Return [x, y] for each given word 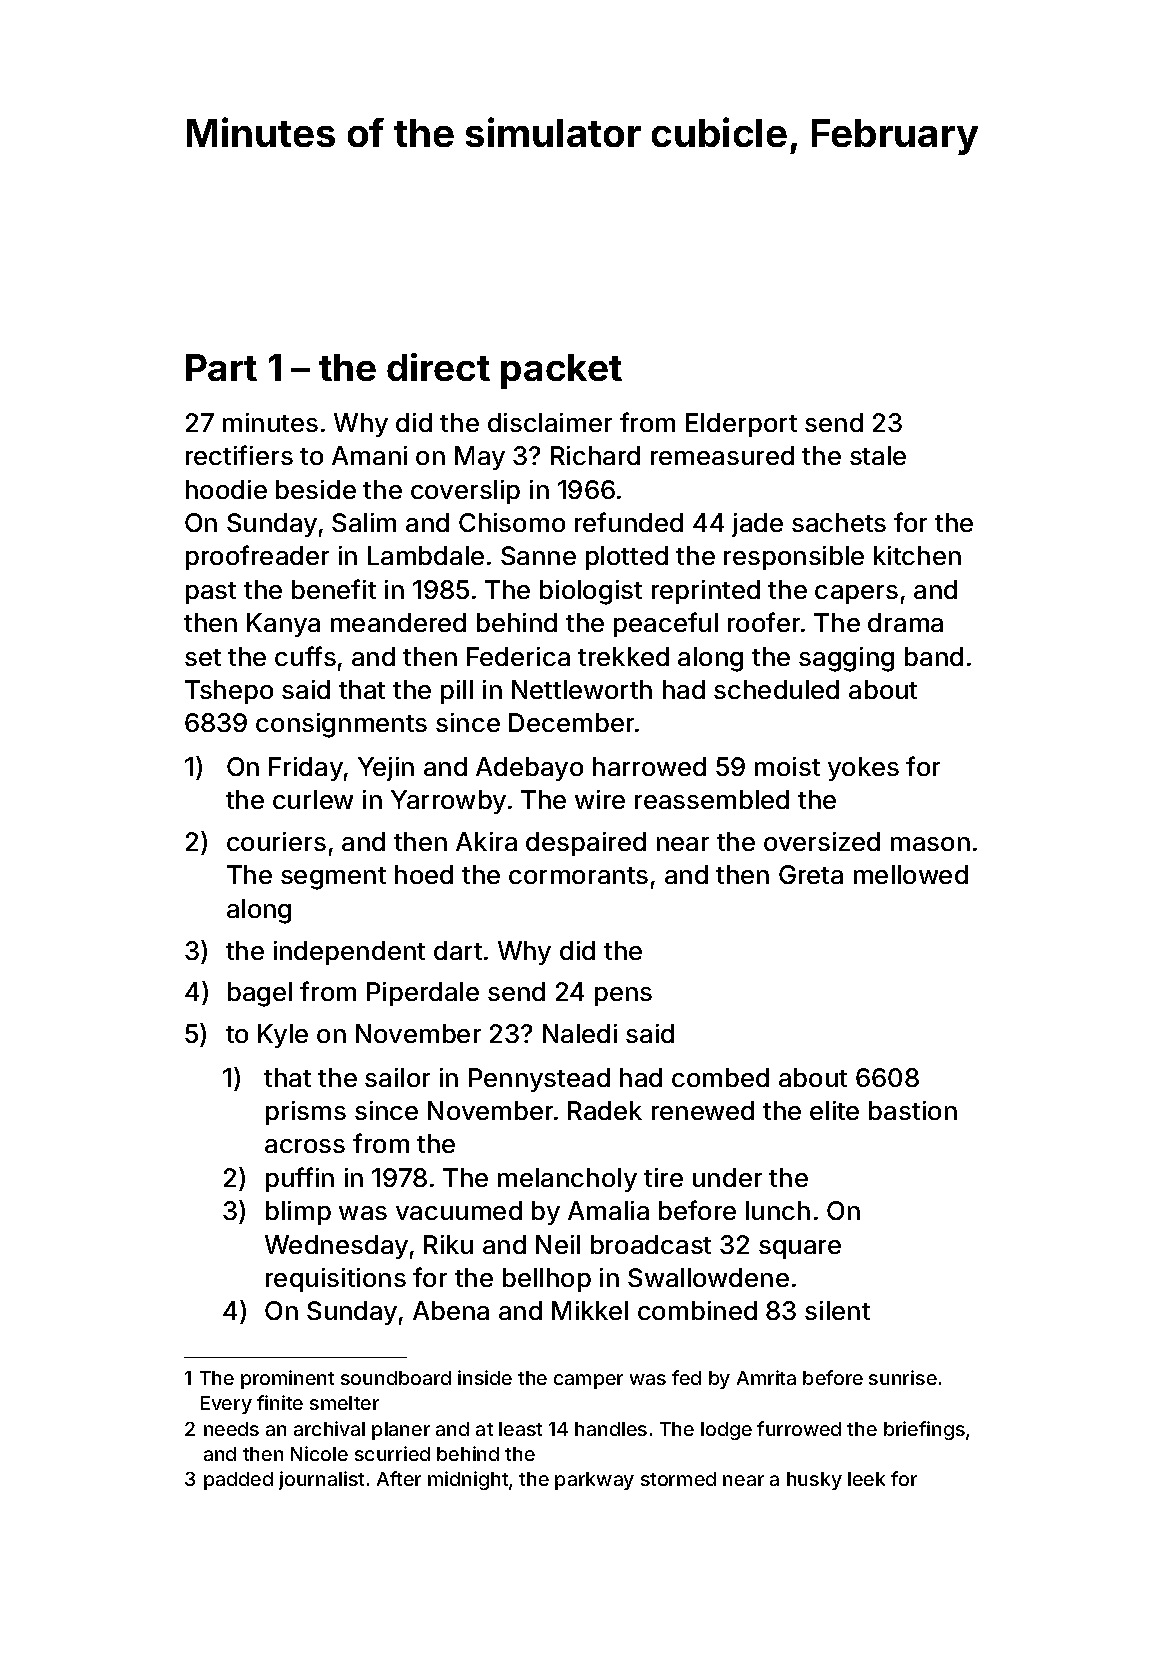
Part [221, 367]
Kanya [283, 625]
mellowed [911, 874]
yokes [863, 769]
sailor [397, 1077]
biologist [591, 592]
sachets [839, 522]
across [305, 1146]
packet [561, 371]
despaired [586, 844]
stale [878, 455]
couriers [276, 841]
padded [238, 1481]
